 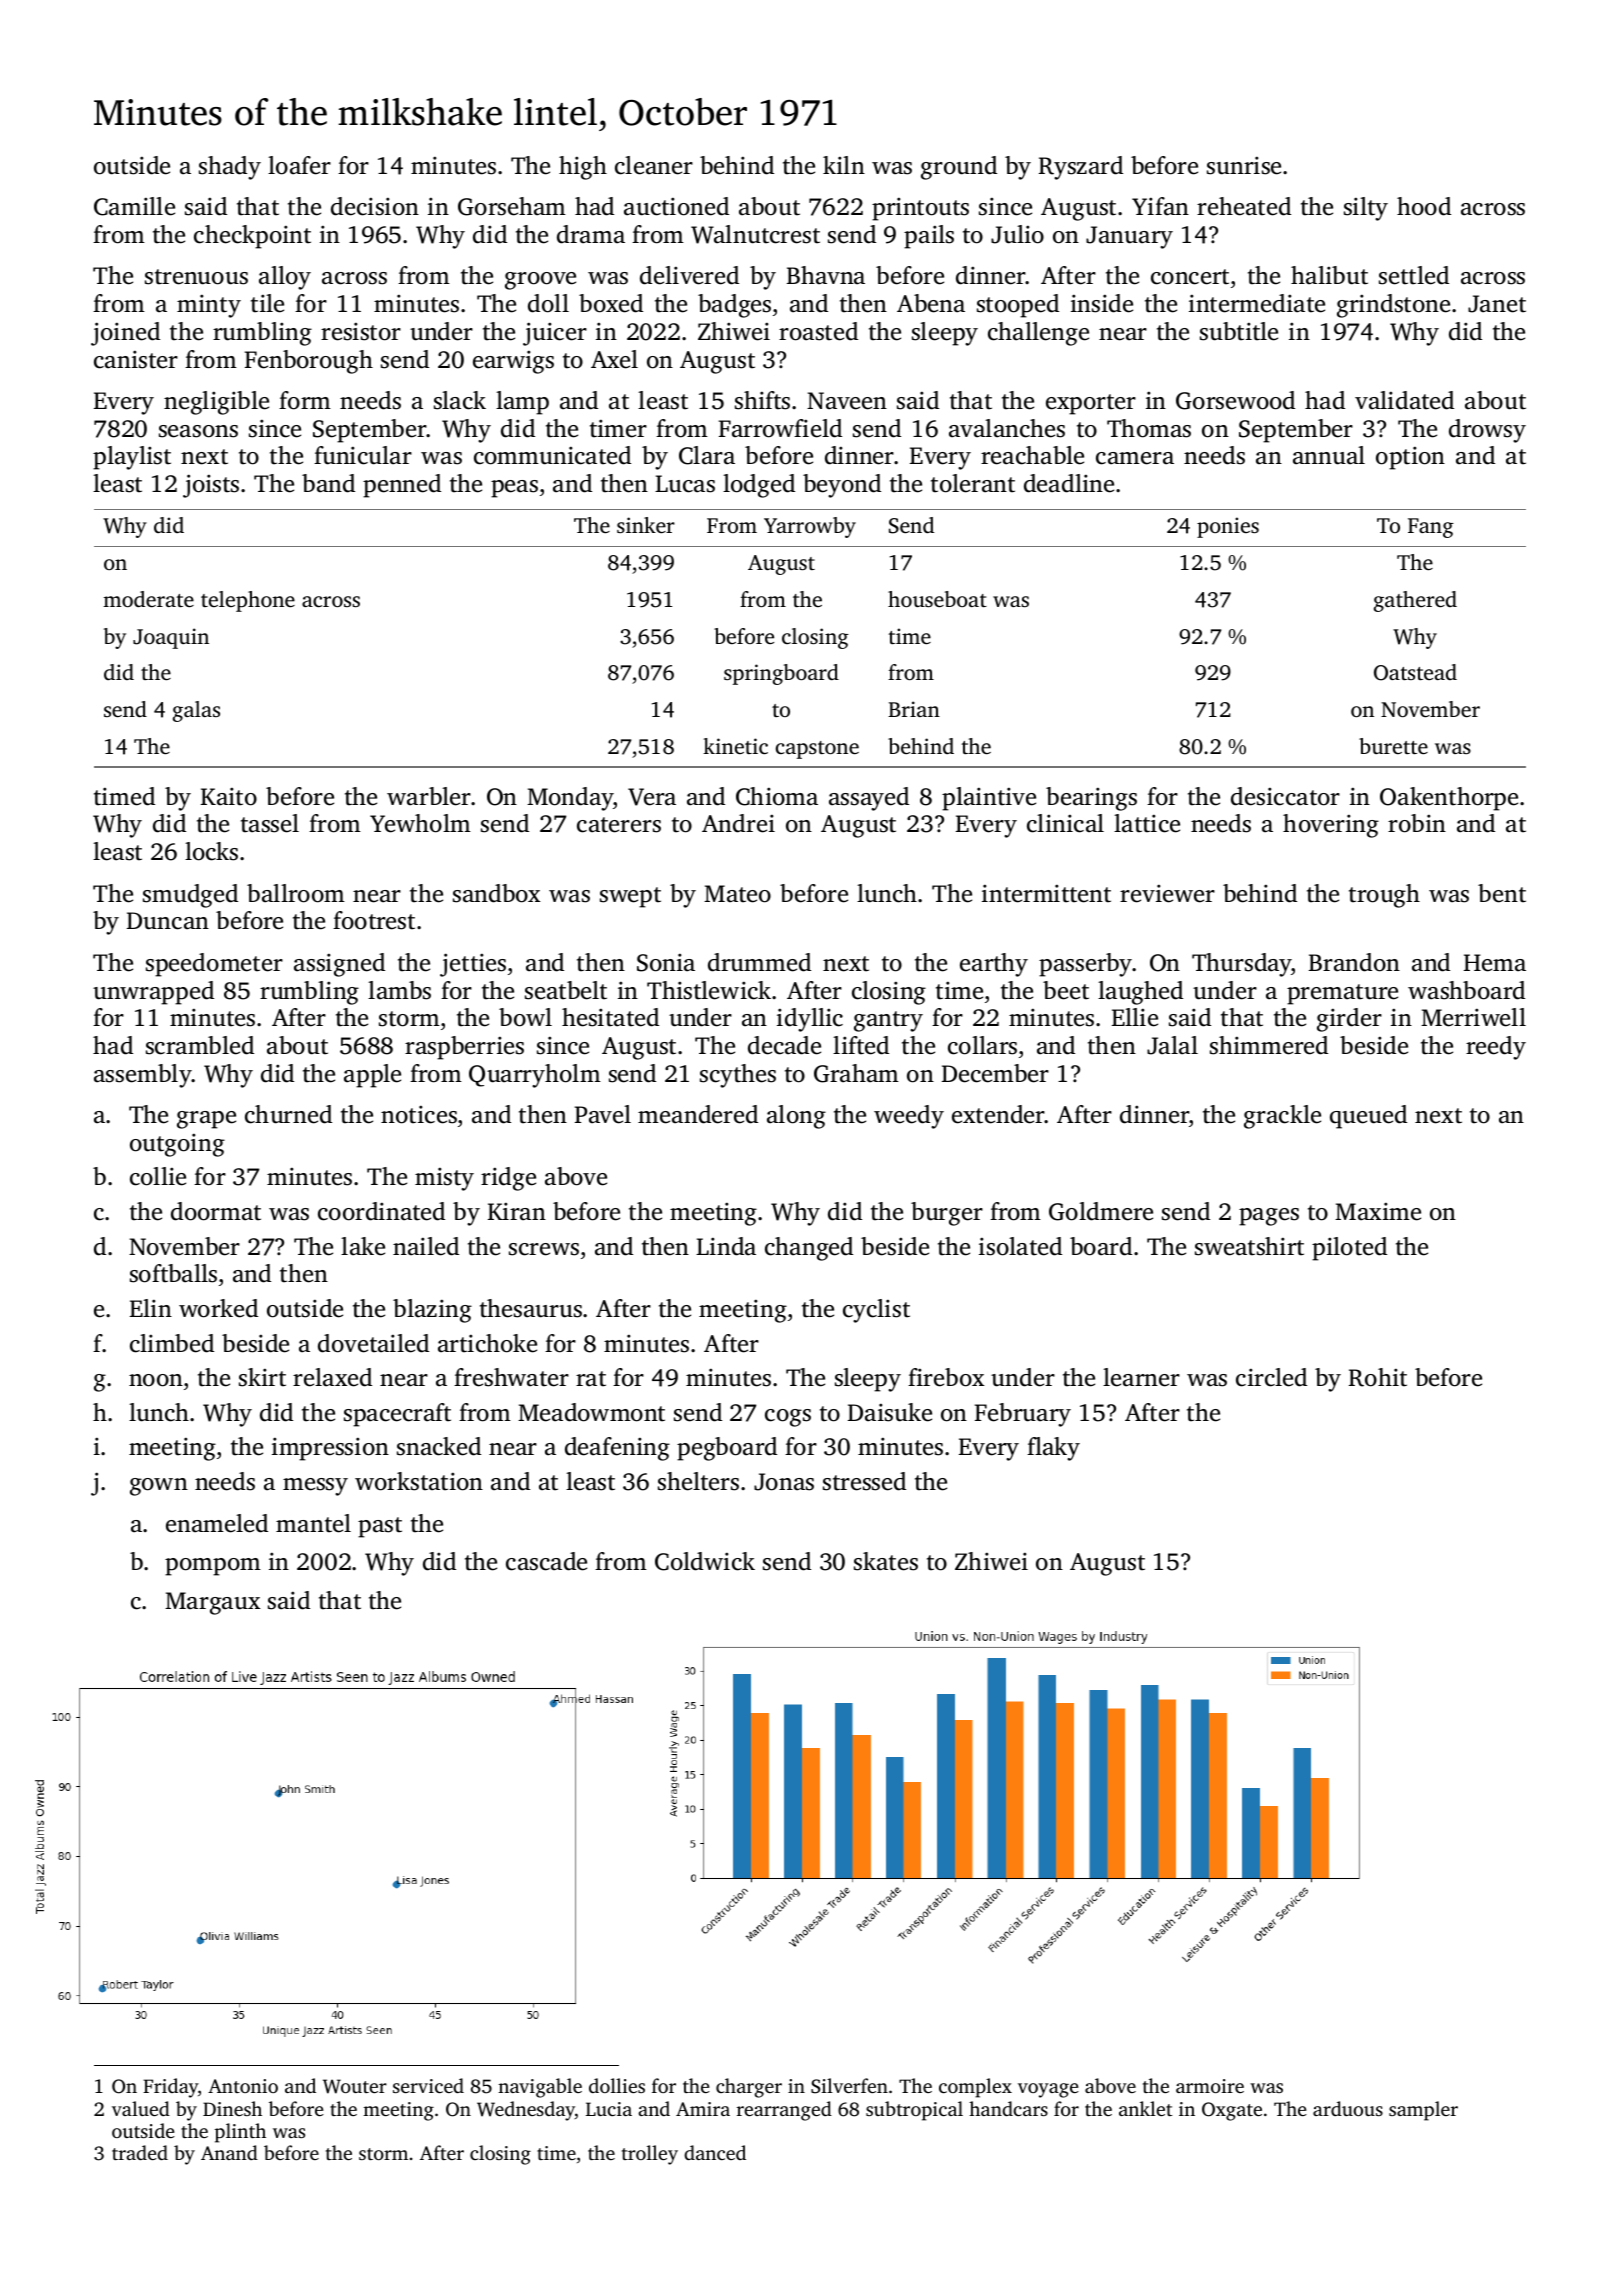 What do you see at coordinates (654, 165) in the screenshot?
I see `cleaner` at bounding box center [654, 165].
